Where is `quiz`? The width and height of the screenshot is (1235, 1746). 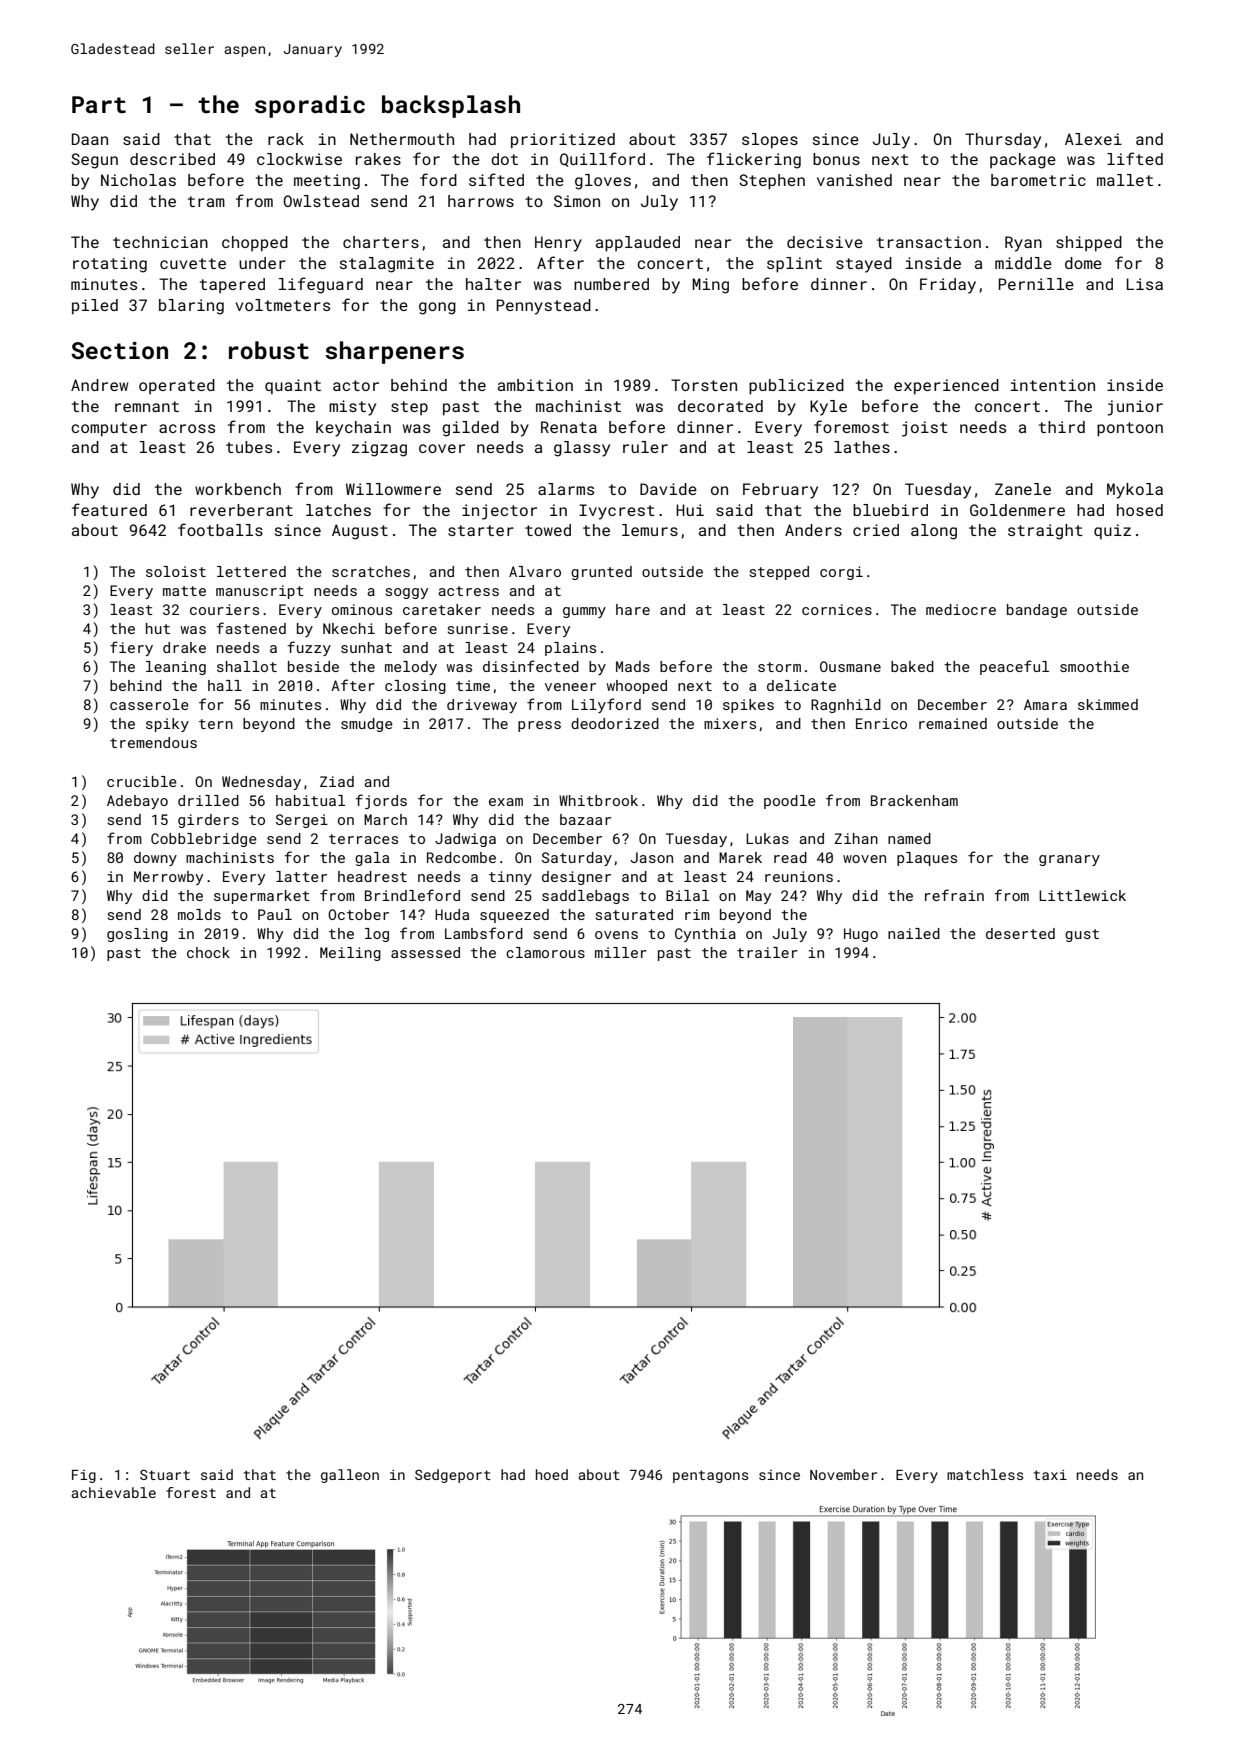 quiz is located at coordinates (1112, 531).
